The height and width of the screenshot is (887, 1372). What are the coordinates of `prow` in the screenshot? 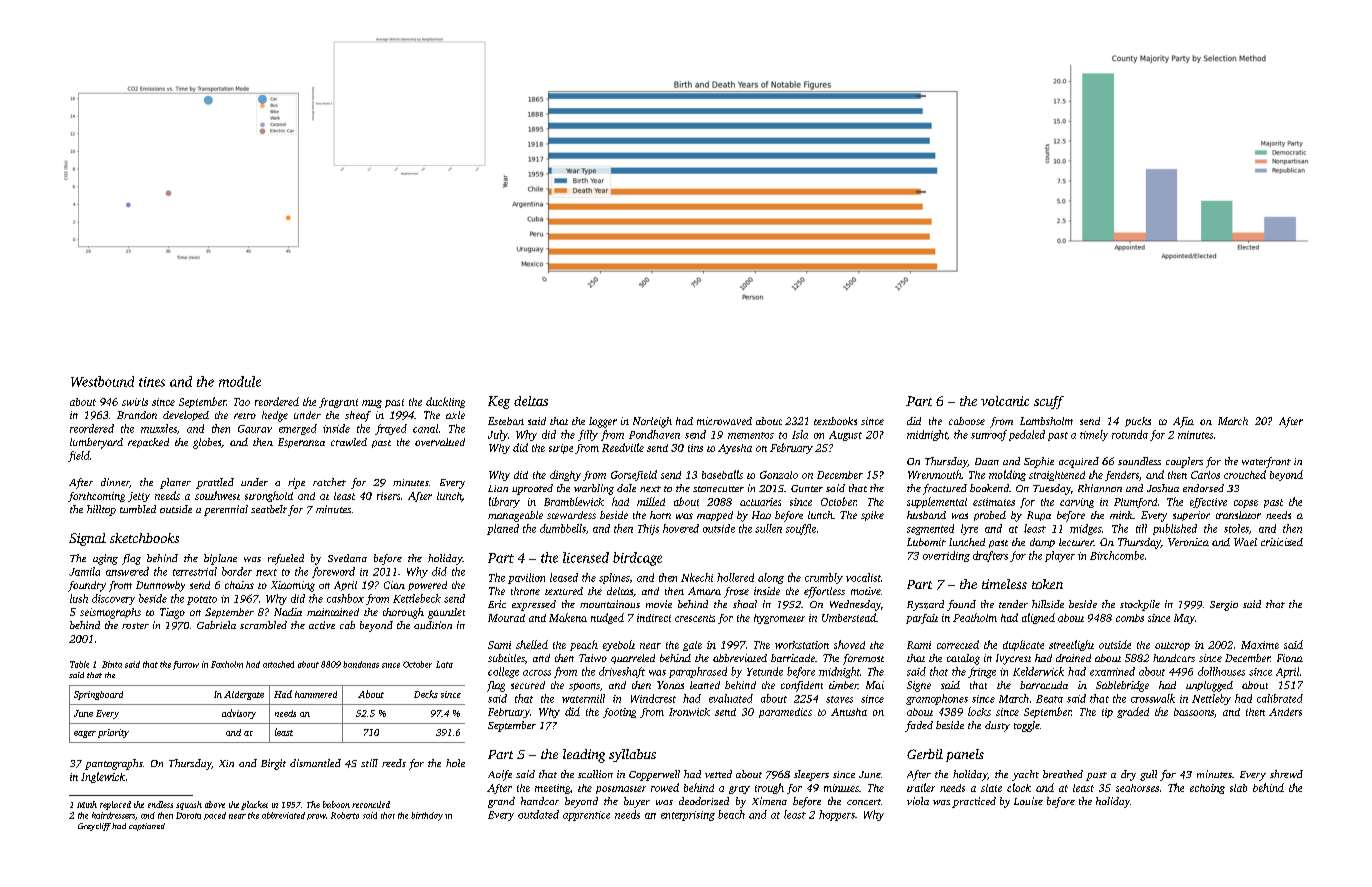 It's located at (316, 817).
